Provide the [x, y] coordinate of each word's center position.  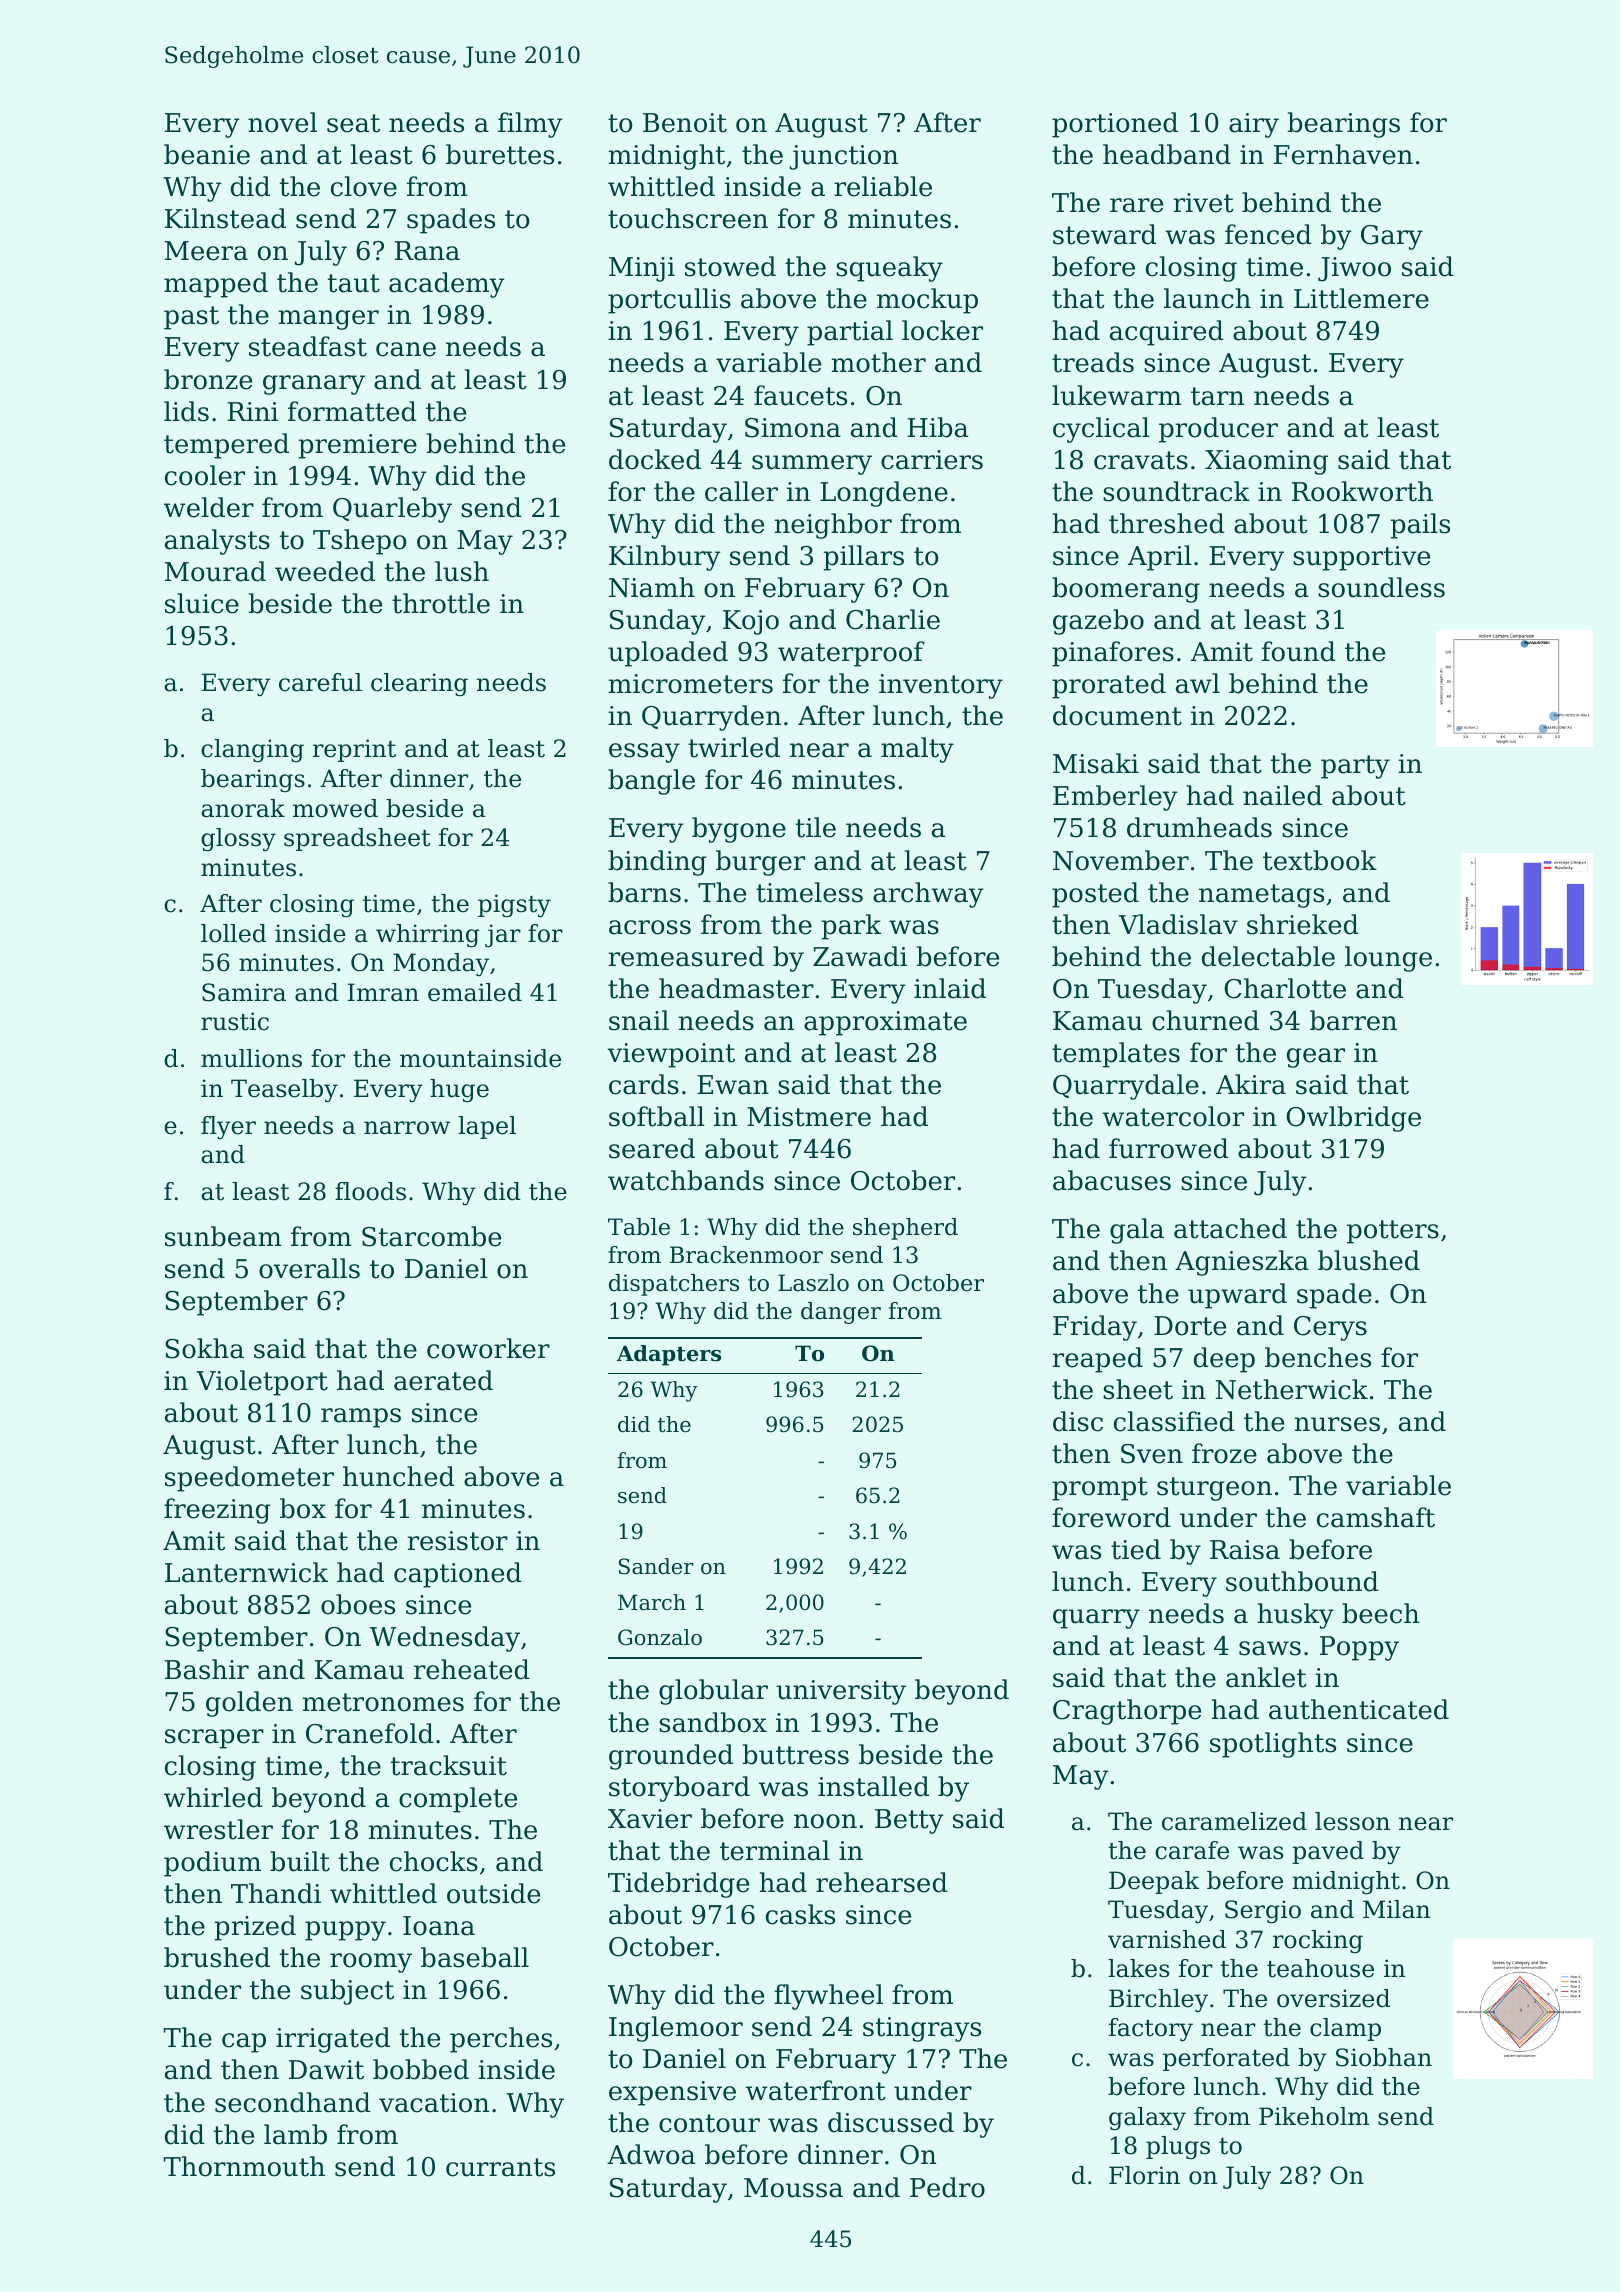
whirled [213, 1797]
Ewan [733, 1085]
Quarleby [392, 510]
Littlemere [1361, 298]
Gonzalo [660, 1637]
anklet [1266, 1677]
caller [741, 491]
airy [1254, 125]
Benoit [685, 123]
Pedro [947, 2187]
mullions [251, 1058]
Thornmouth [244, 2166]
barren [1353, 1020]
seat [353, 123]
